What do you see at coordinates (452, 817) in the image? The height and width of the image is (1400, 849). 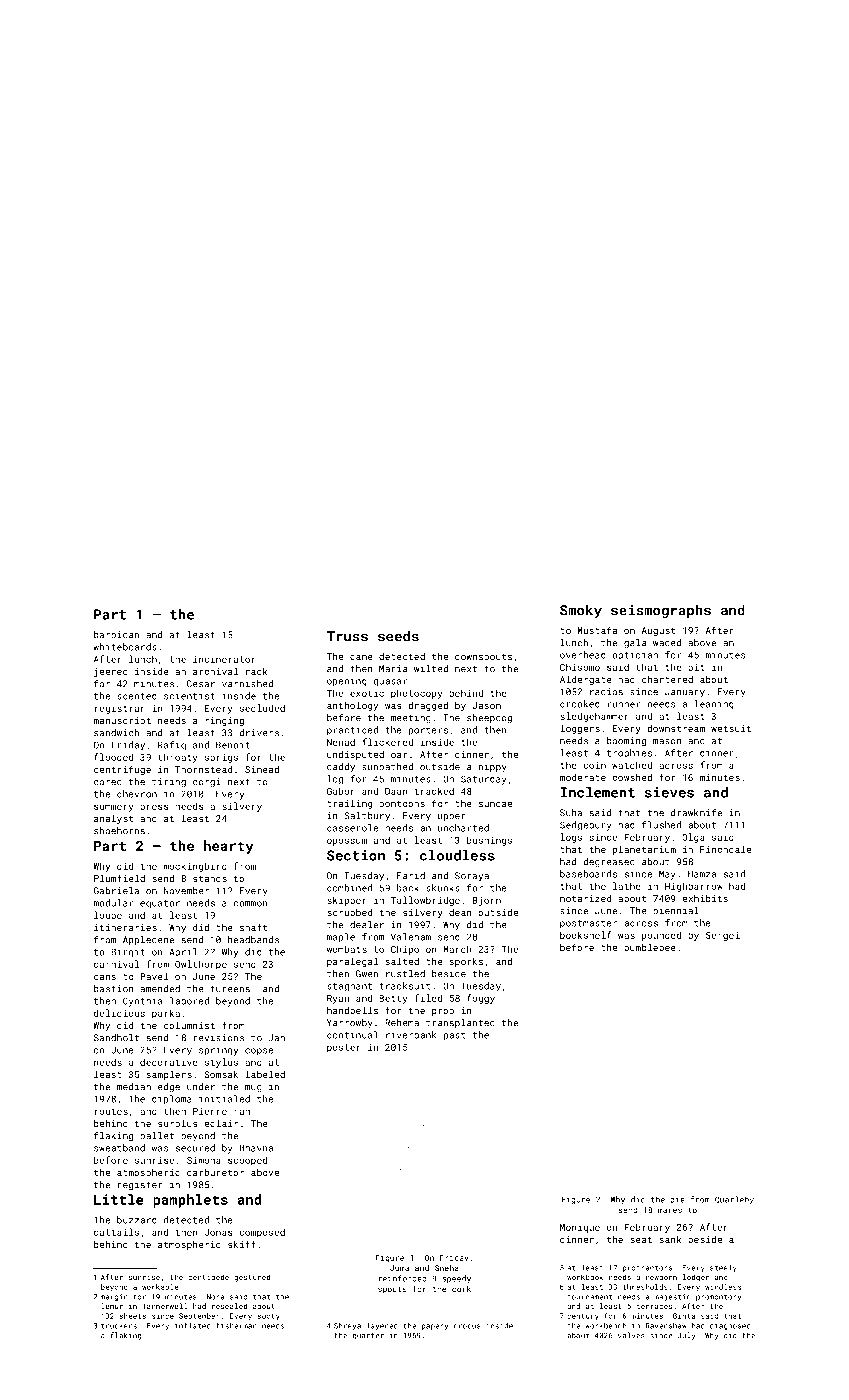 I see `upper` at bounding box center [452, 817].
